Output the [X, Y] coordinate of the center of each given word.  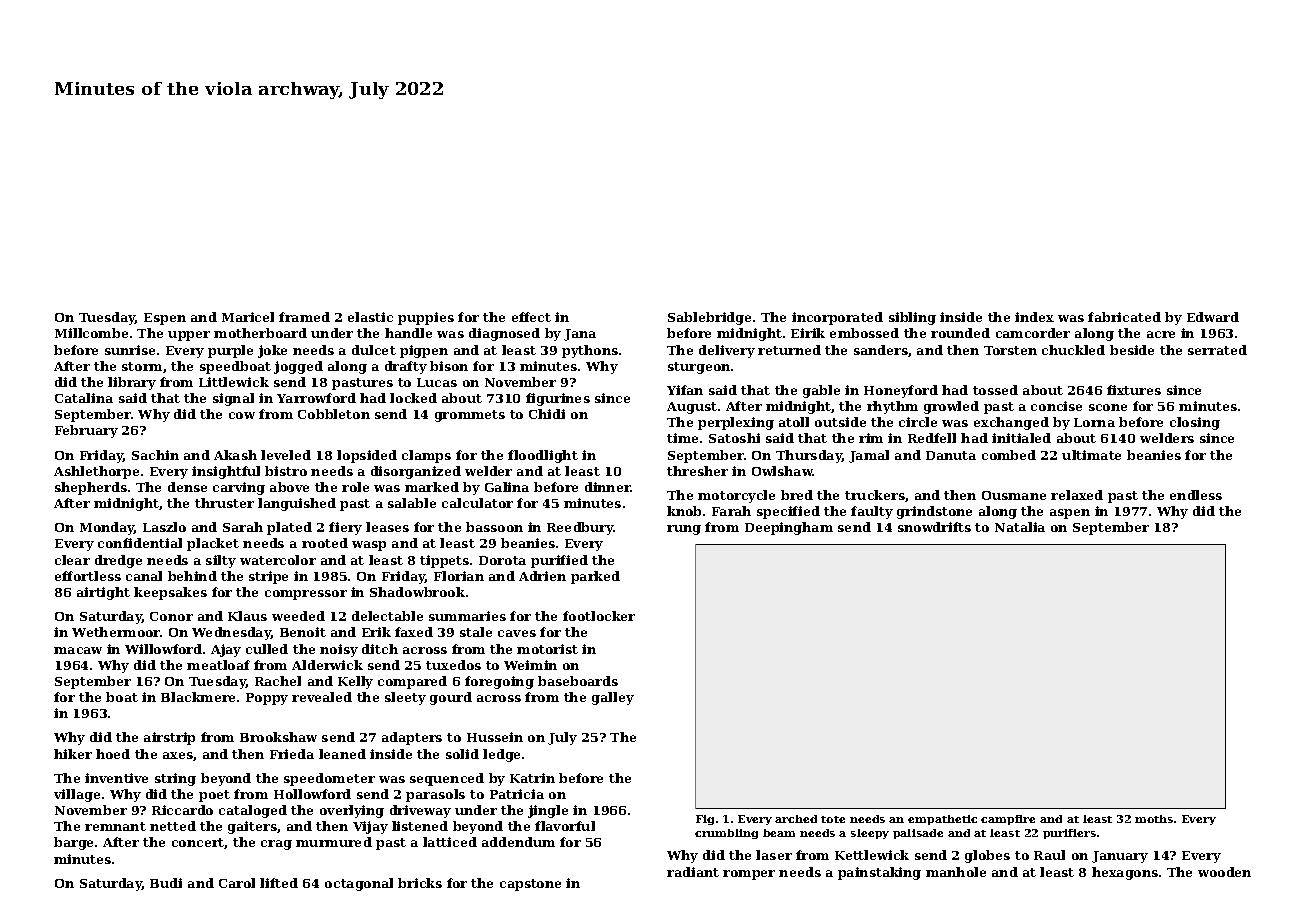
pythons [590, 351]
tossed [995, 390]
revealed [322, 697]
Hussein [495, 737]
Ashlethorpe [96, 472]
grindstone [934, 512]
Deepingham [789, 528]
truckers [875, 495]
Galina [507, 487]
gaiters [252, 827]
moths [1154, 819]
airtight [103, 593]
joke [272, 351]
